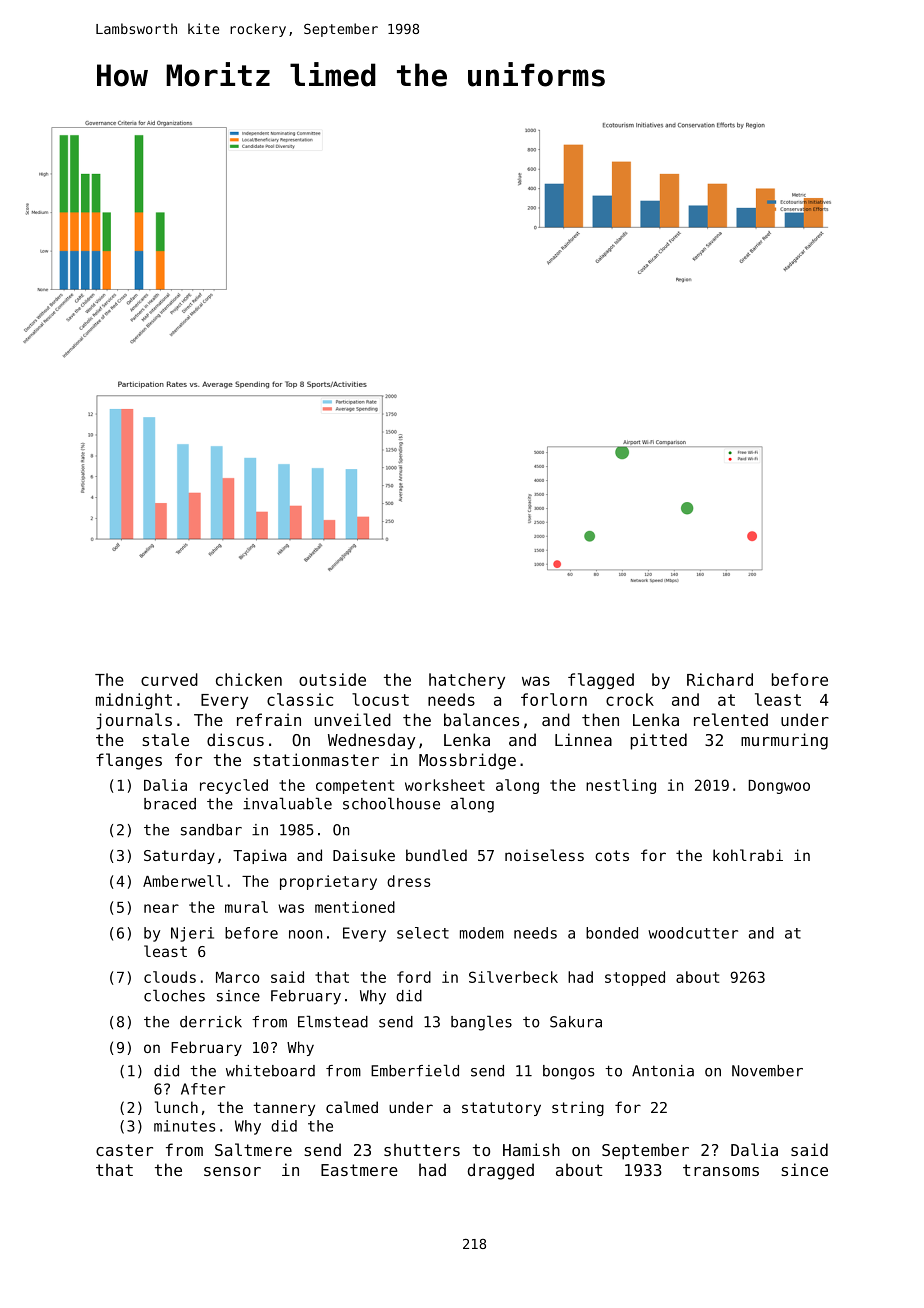 This page has width=924, height=1308. I want to click on worksheet, so click(445, 785).
